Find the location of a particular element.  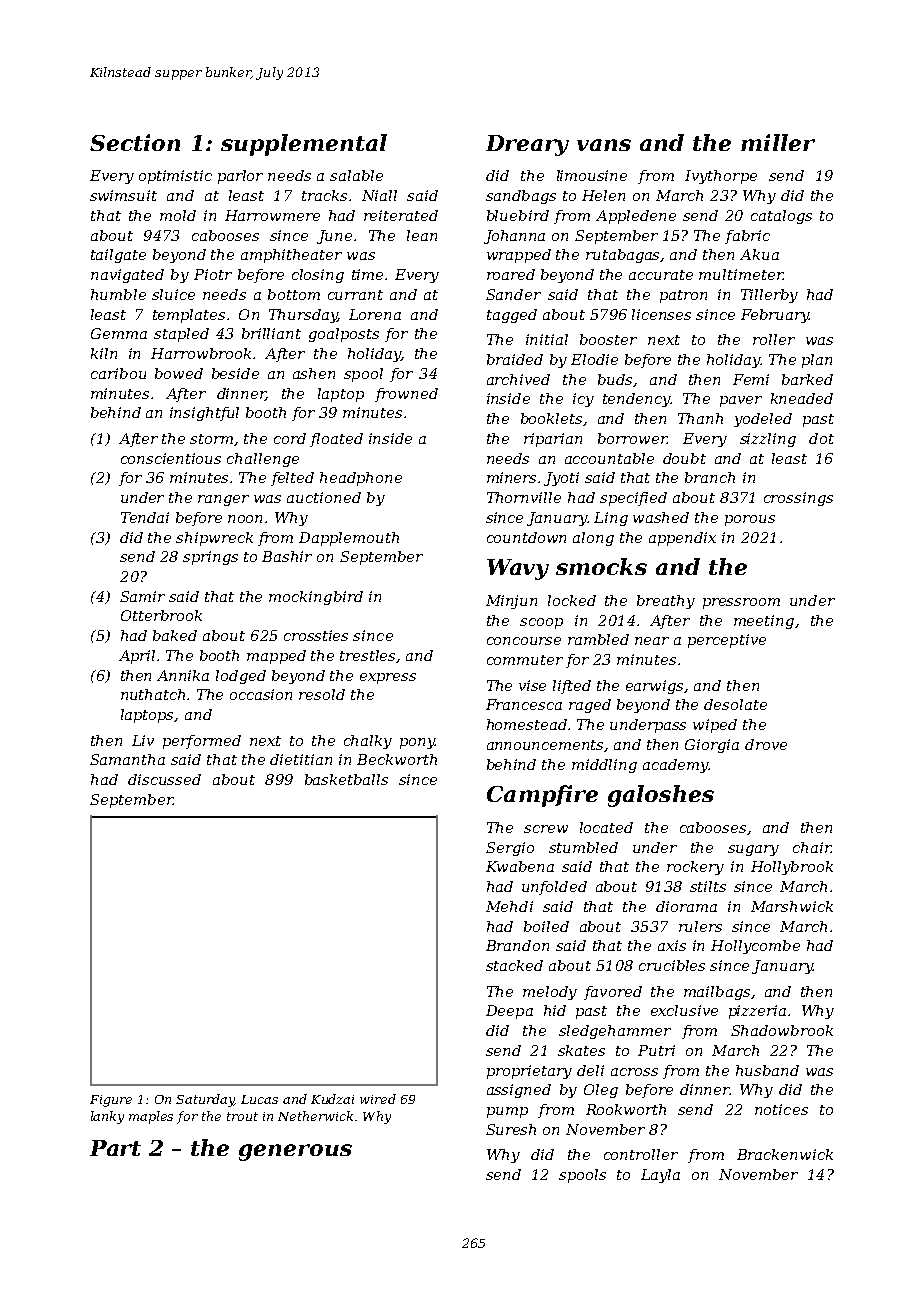

Tillerby is located at coordinates (769, 296).
